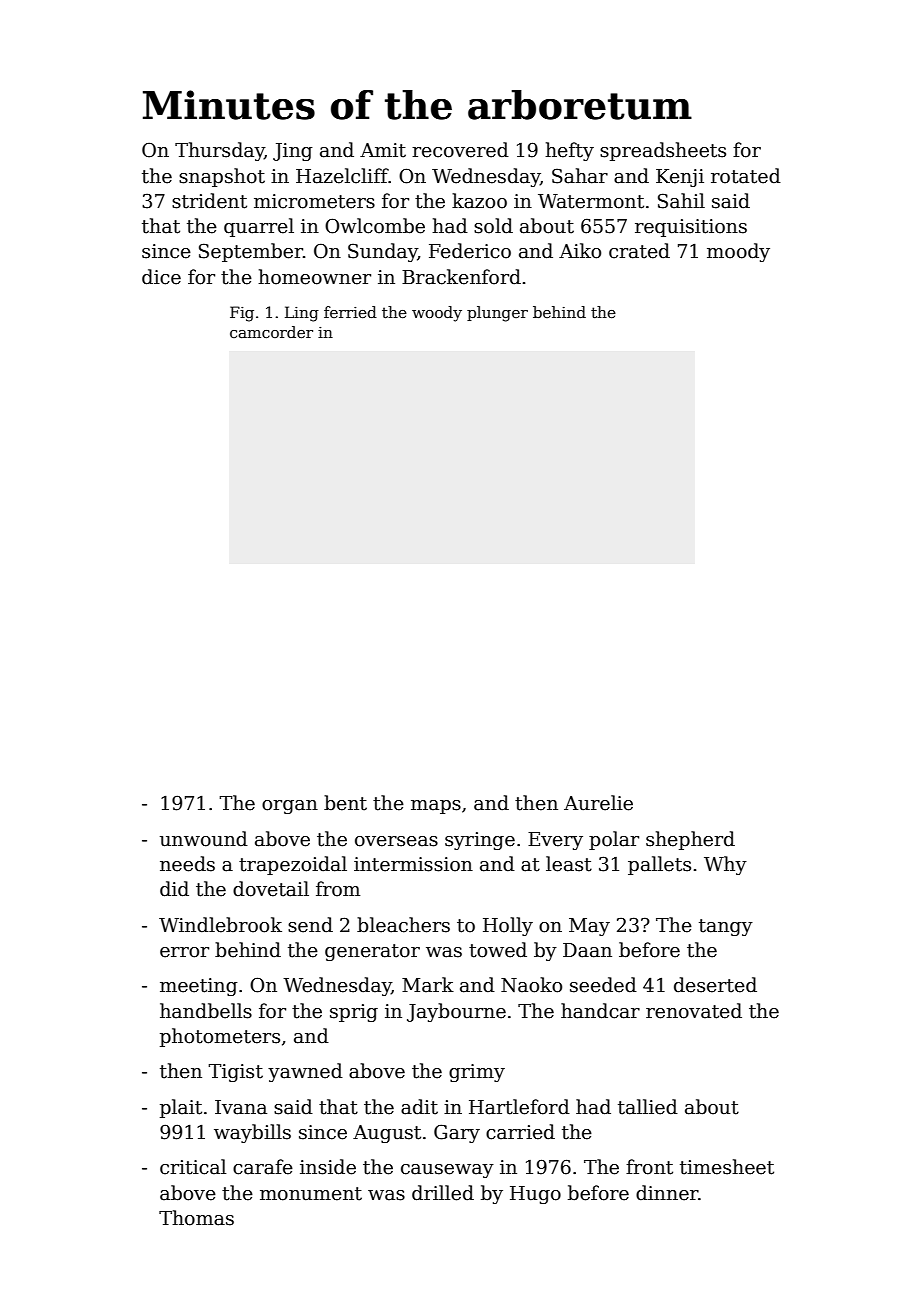  Describe the element at coordinates (715, 985) in the screenshot. I see `deserted` at that location.
